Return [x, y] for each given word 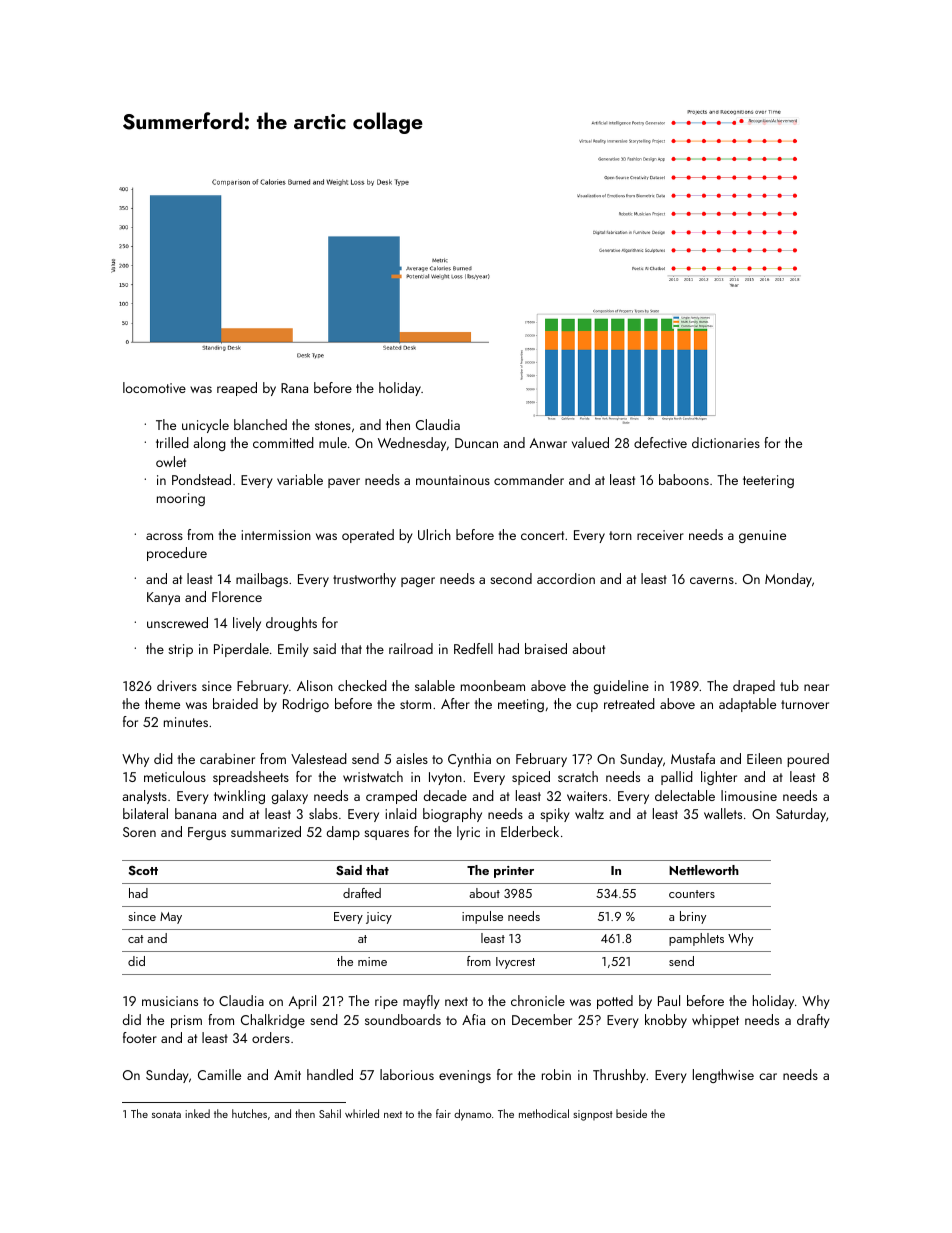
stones [333, 425]
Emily [293, 650]
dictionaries [726, 442]
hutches [249, 1113]
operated [368, 536]
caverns [712, 580]
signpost [593, 1115]
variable [300, 479]
